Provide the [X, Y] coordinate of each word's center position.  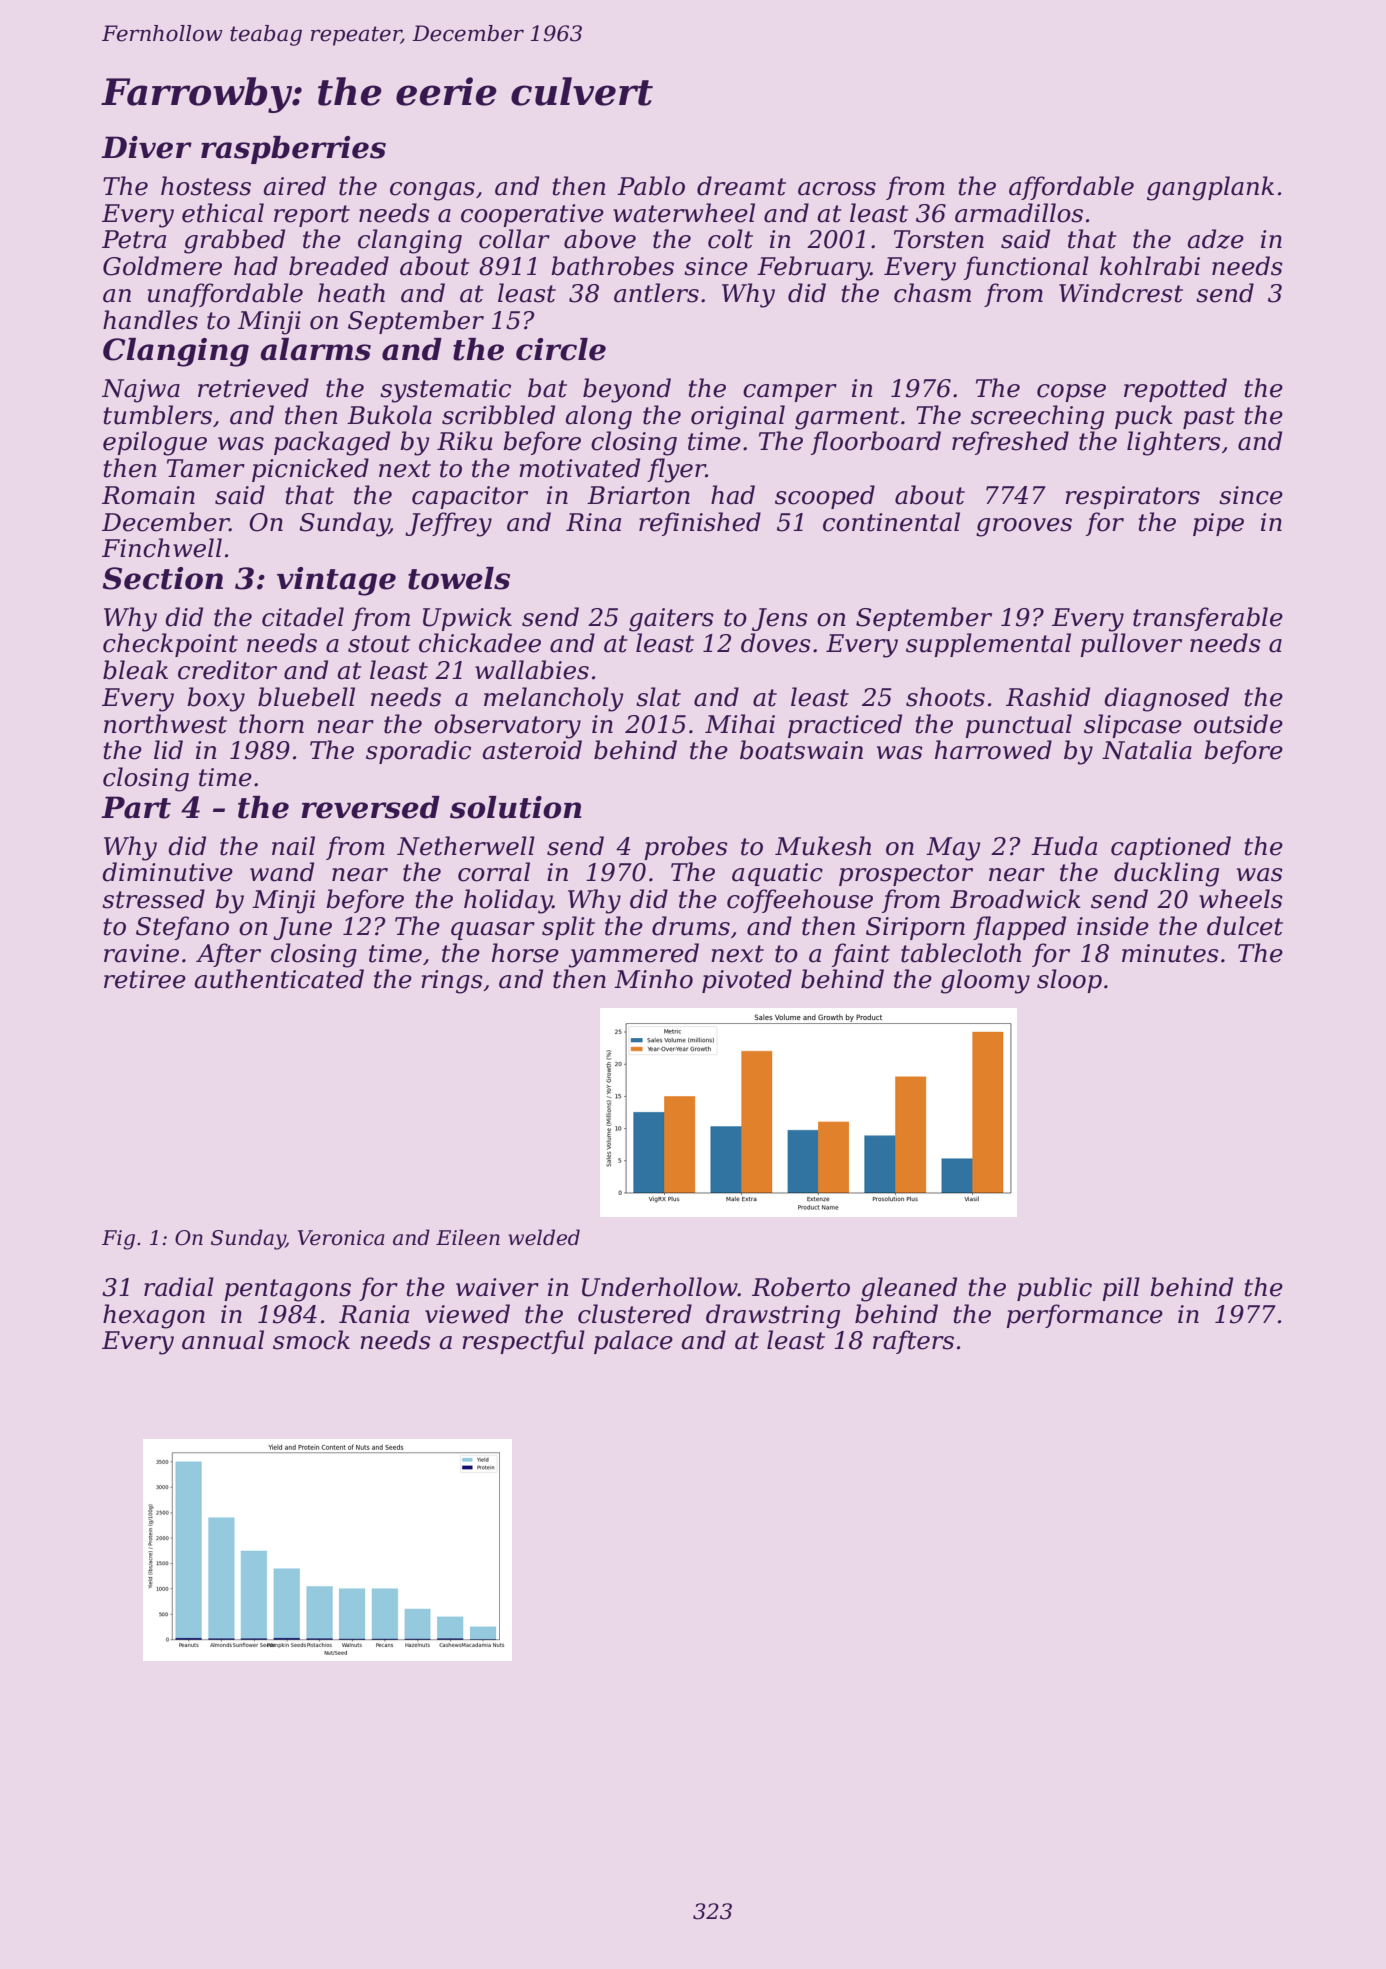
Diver [146, 147]
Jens [780, 619]
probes [686, 848]
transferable [1208, 619]
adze [1215, 239]
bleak [135, 670]
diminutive [167, 872]
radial [179, 1287]
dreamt [741, 186]
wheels [1241, 899]
